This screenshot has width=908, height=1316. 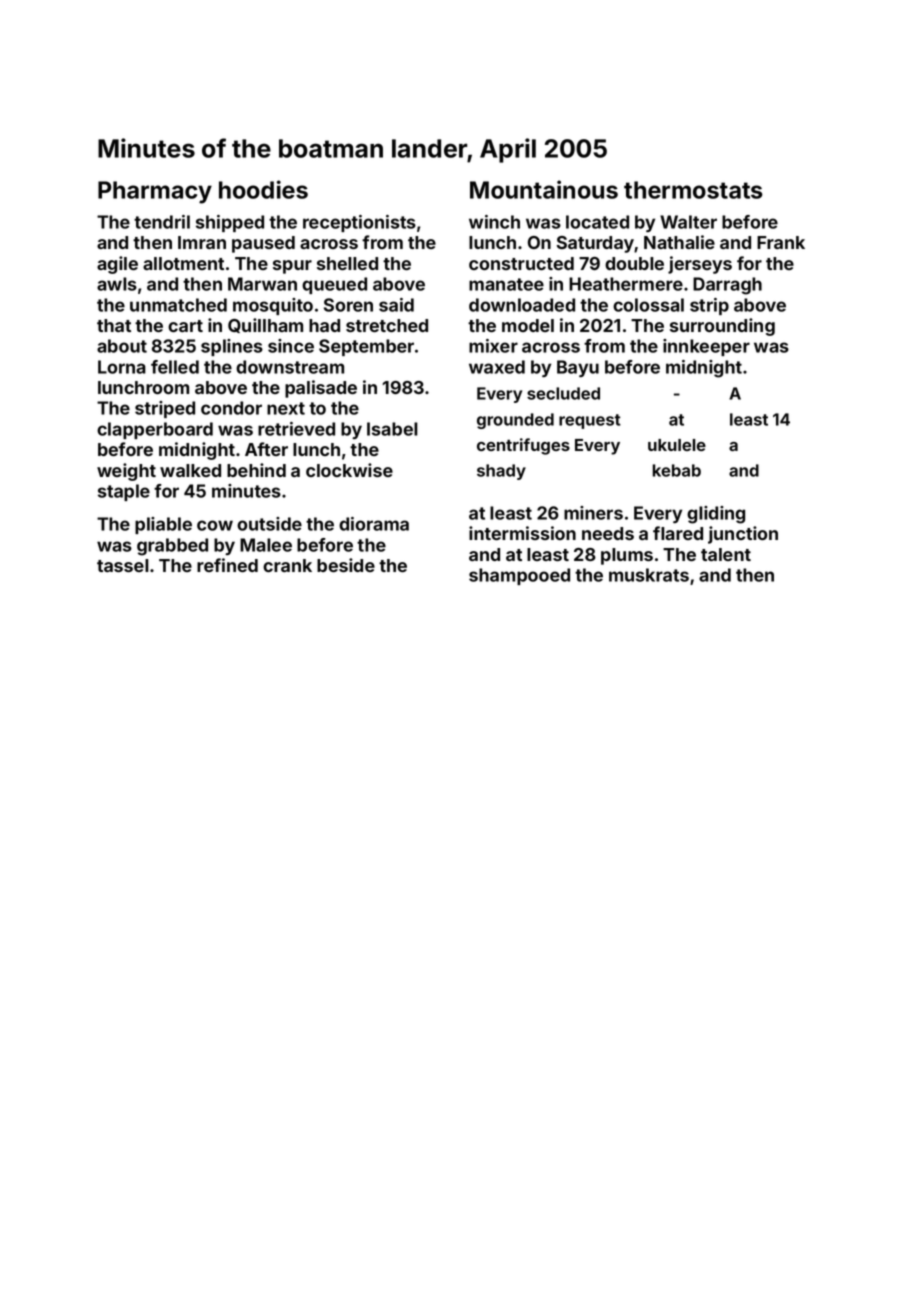 What do you see at coordinates (649, 575) in the screenshot?
I see `muskrats` at bounding box center [649, 575].
